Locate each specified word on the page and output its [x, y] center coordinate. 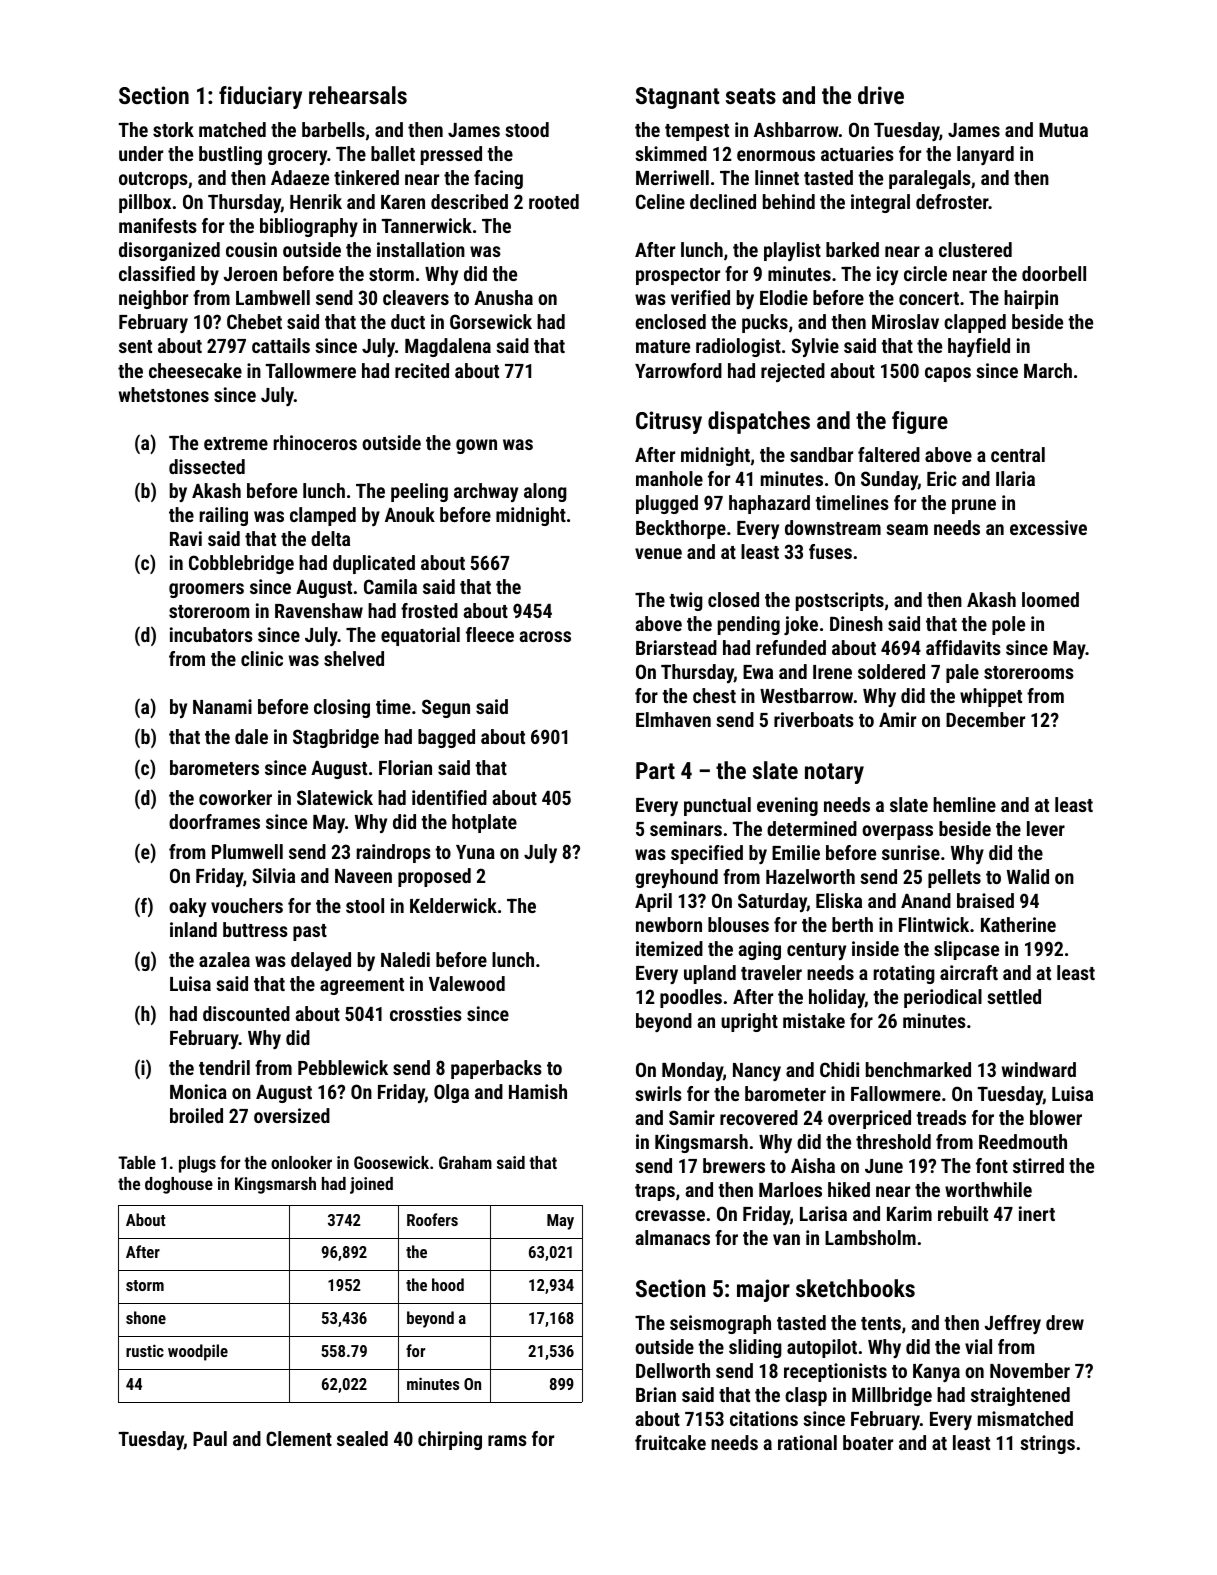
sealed [362, 1438]
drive [881, 95]
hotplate [484, 823]
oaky [187, 907]
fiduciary [260, 97]
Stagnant [677, 98]
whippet [991, 697]
